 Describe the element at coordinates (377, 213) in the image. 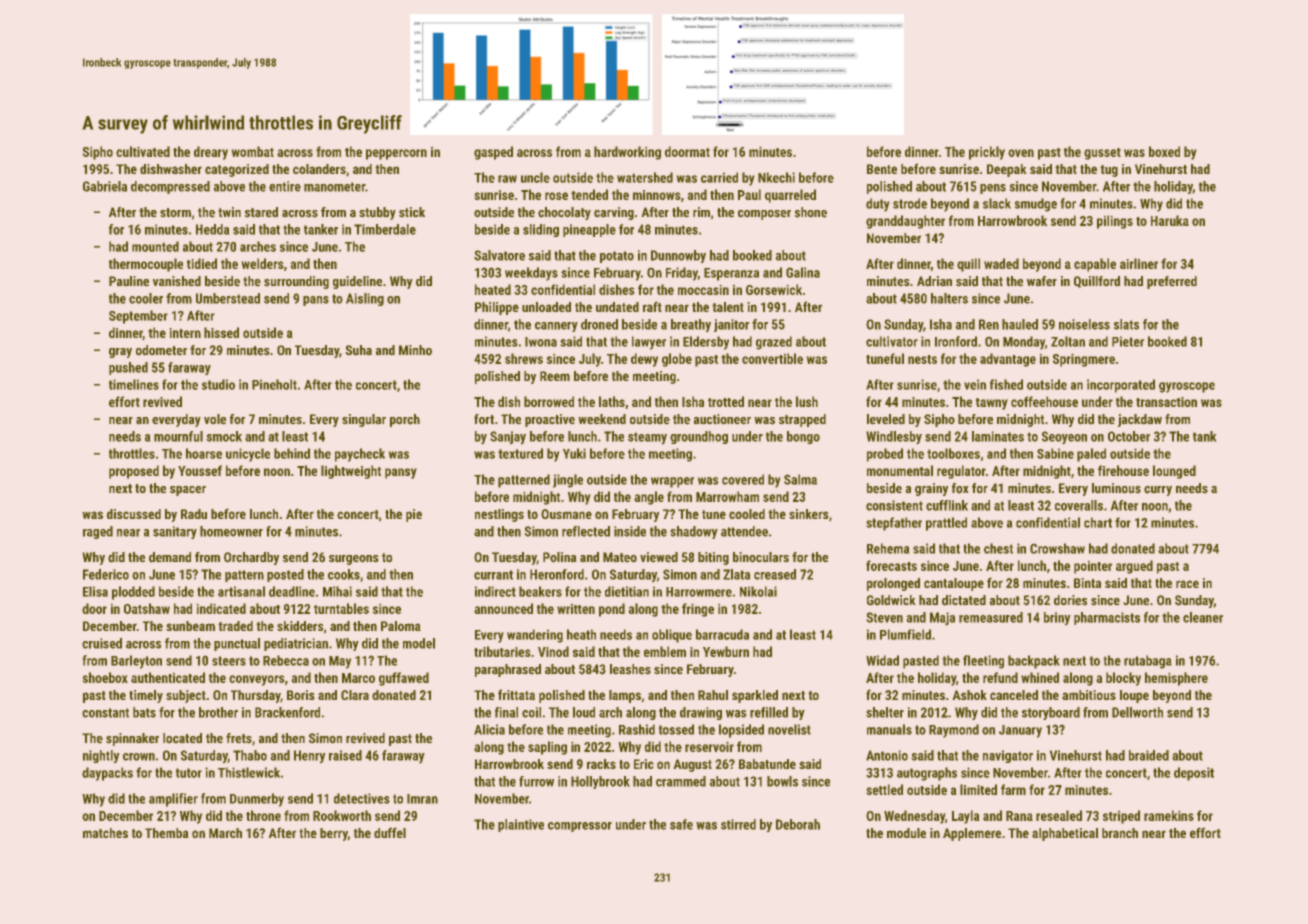

I see `stubby` at that location.
